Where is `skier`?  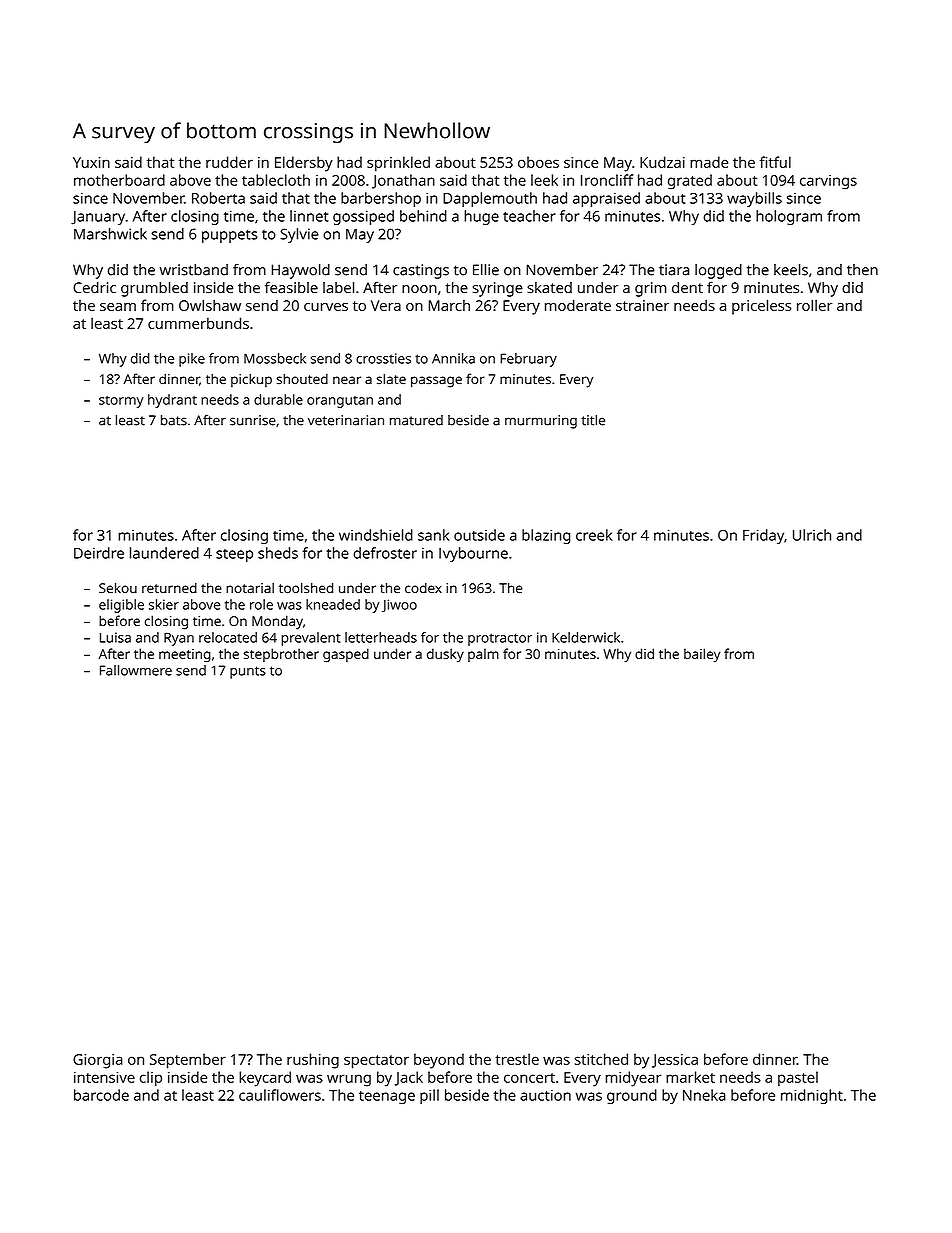
skier is located at coordinates (164, 604).
